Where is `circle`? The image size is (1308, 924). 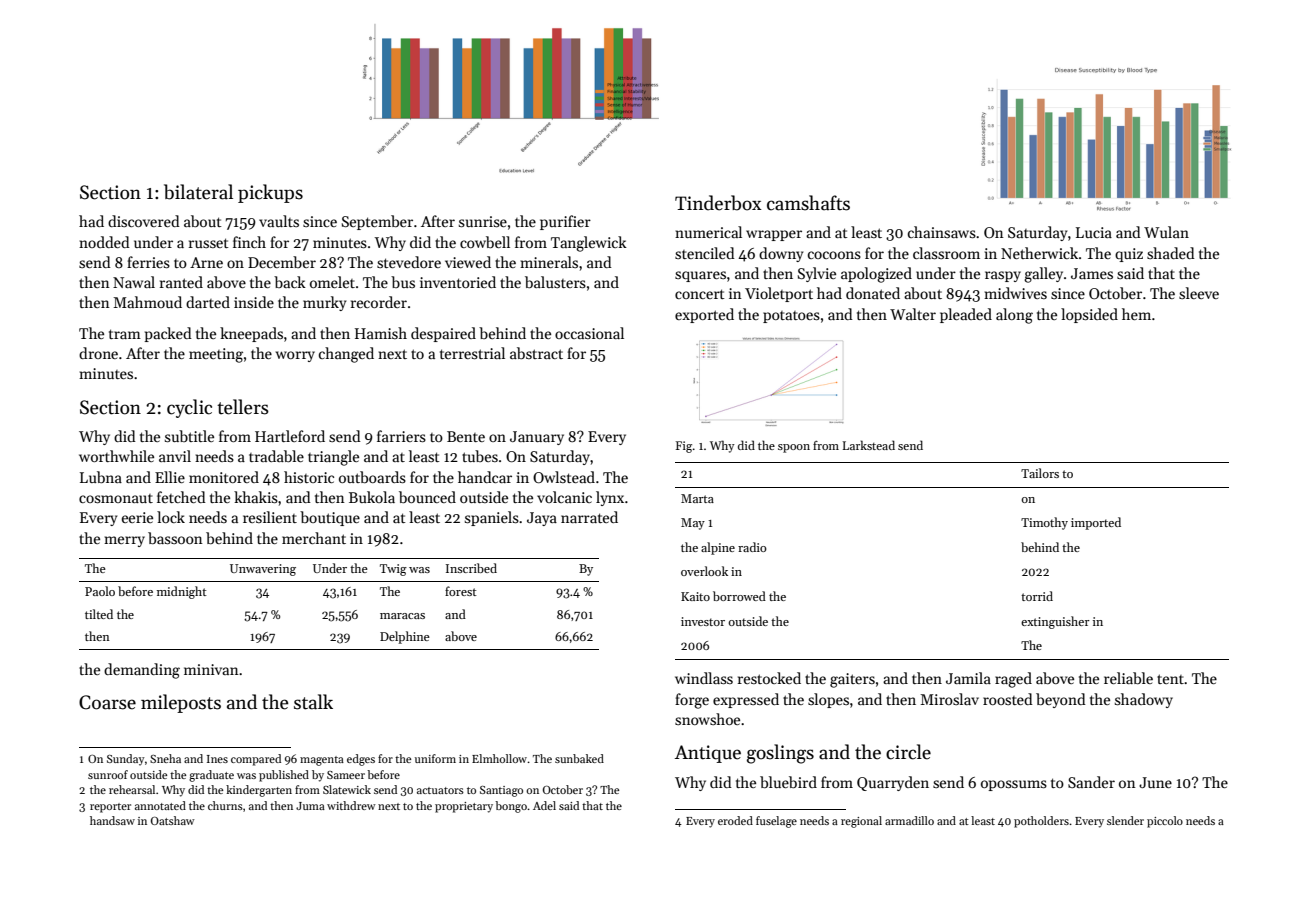 circle is located at coordinates (908, 752).
